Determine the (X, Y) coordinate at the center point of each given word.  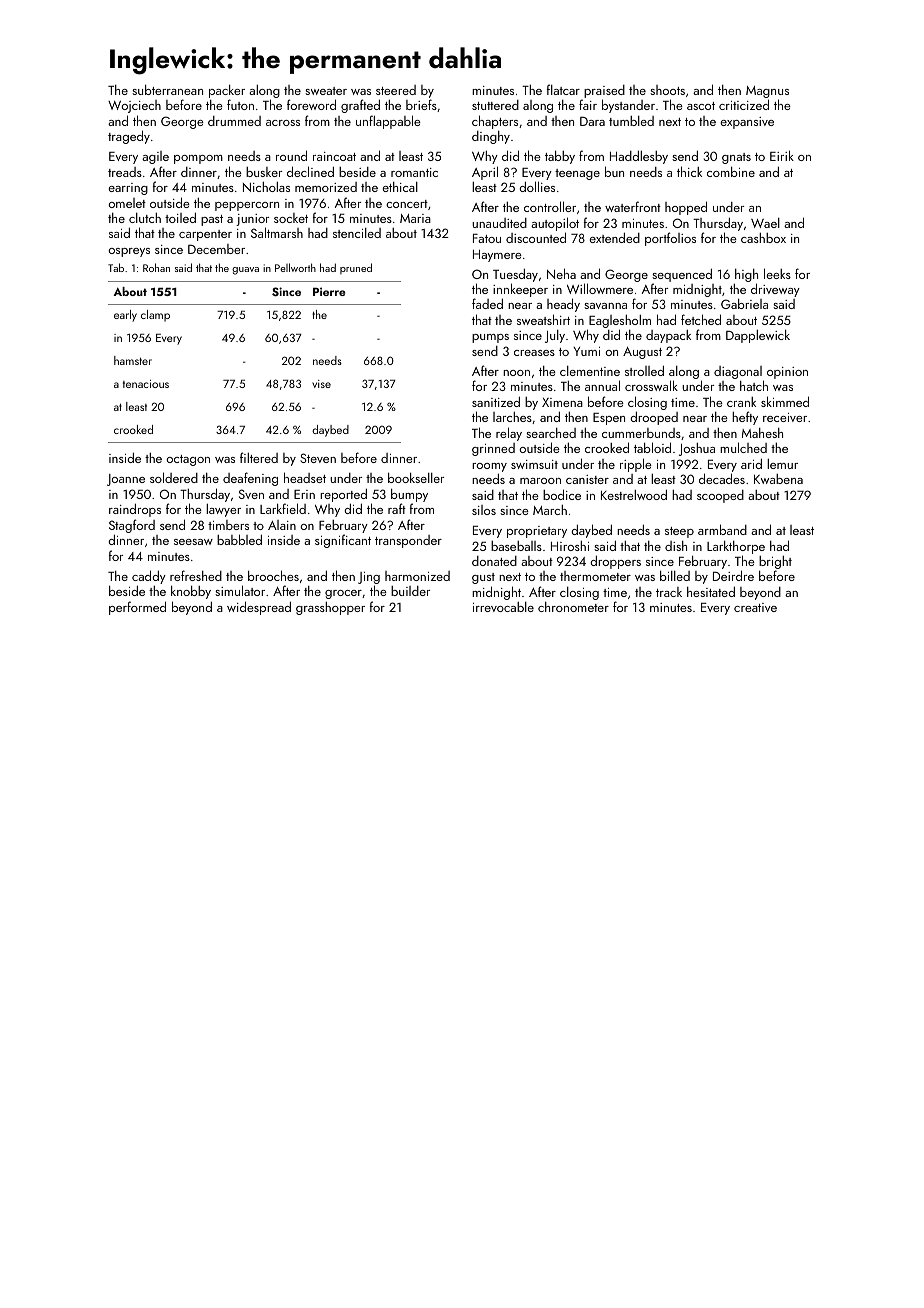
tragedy (129, 137)
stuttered (495, 105)
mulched (743, 447)
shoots (667, 90)
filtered (259, 457)
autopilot (555, 224)
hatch (754, 386)
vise (321, 384)
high (746, 275)
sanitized (496, 401)
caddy (149, 577)
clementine (590, 371)
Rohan (156, 267)
